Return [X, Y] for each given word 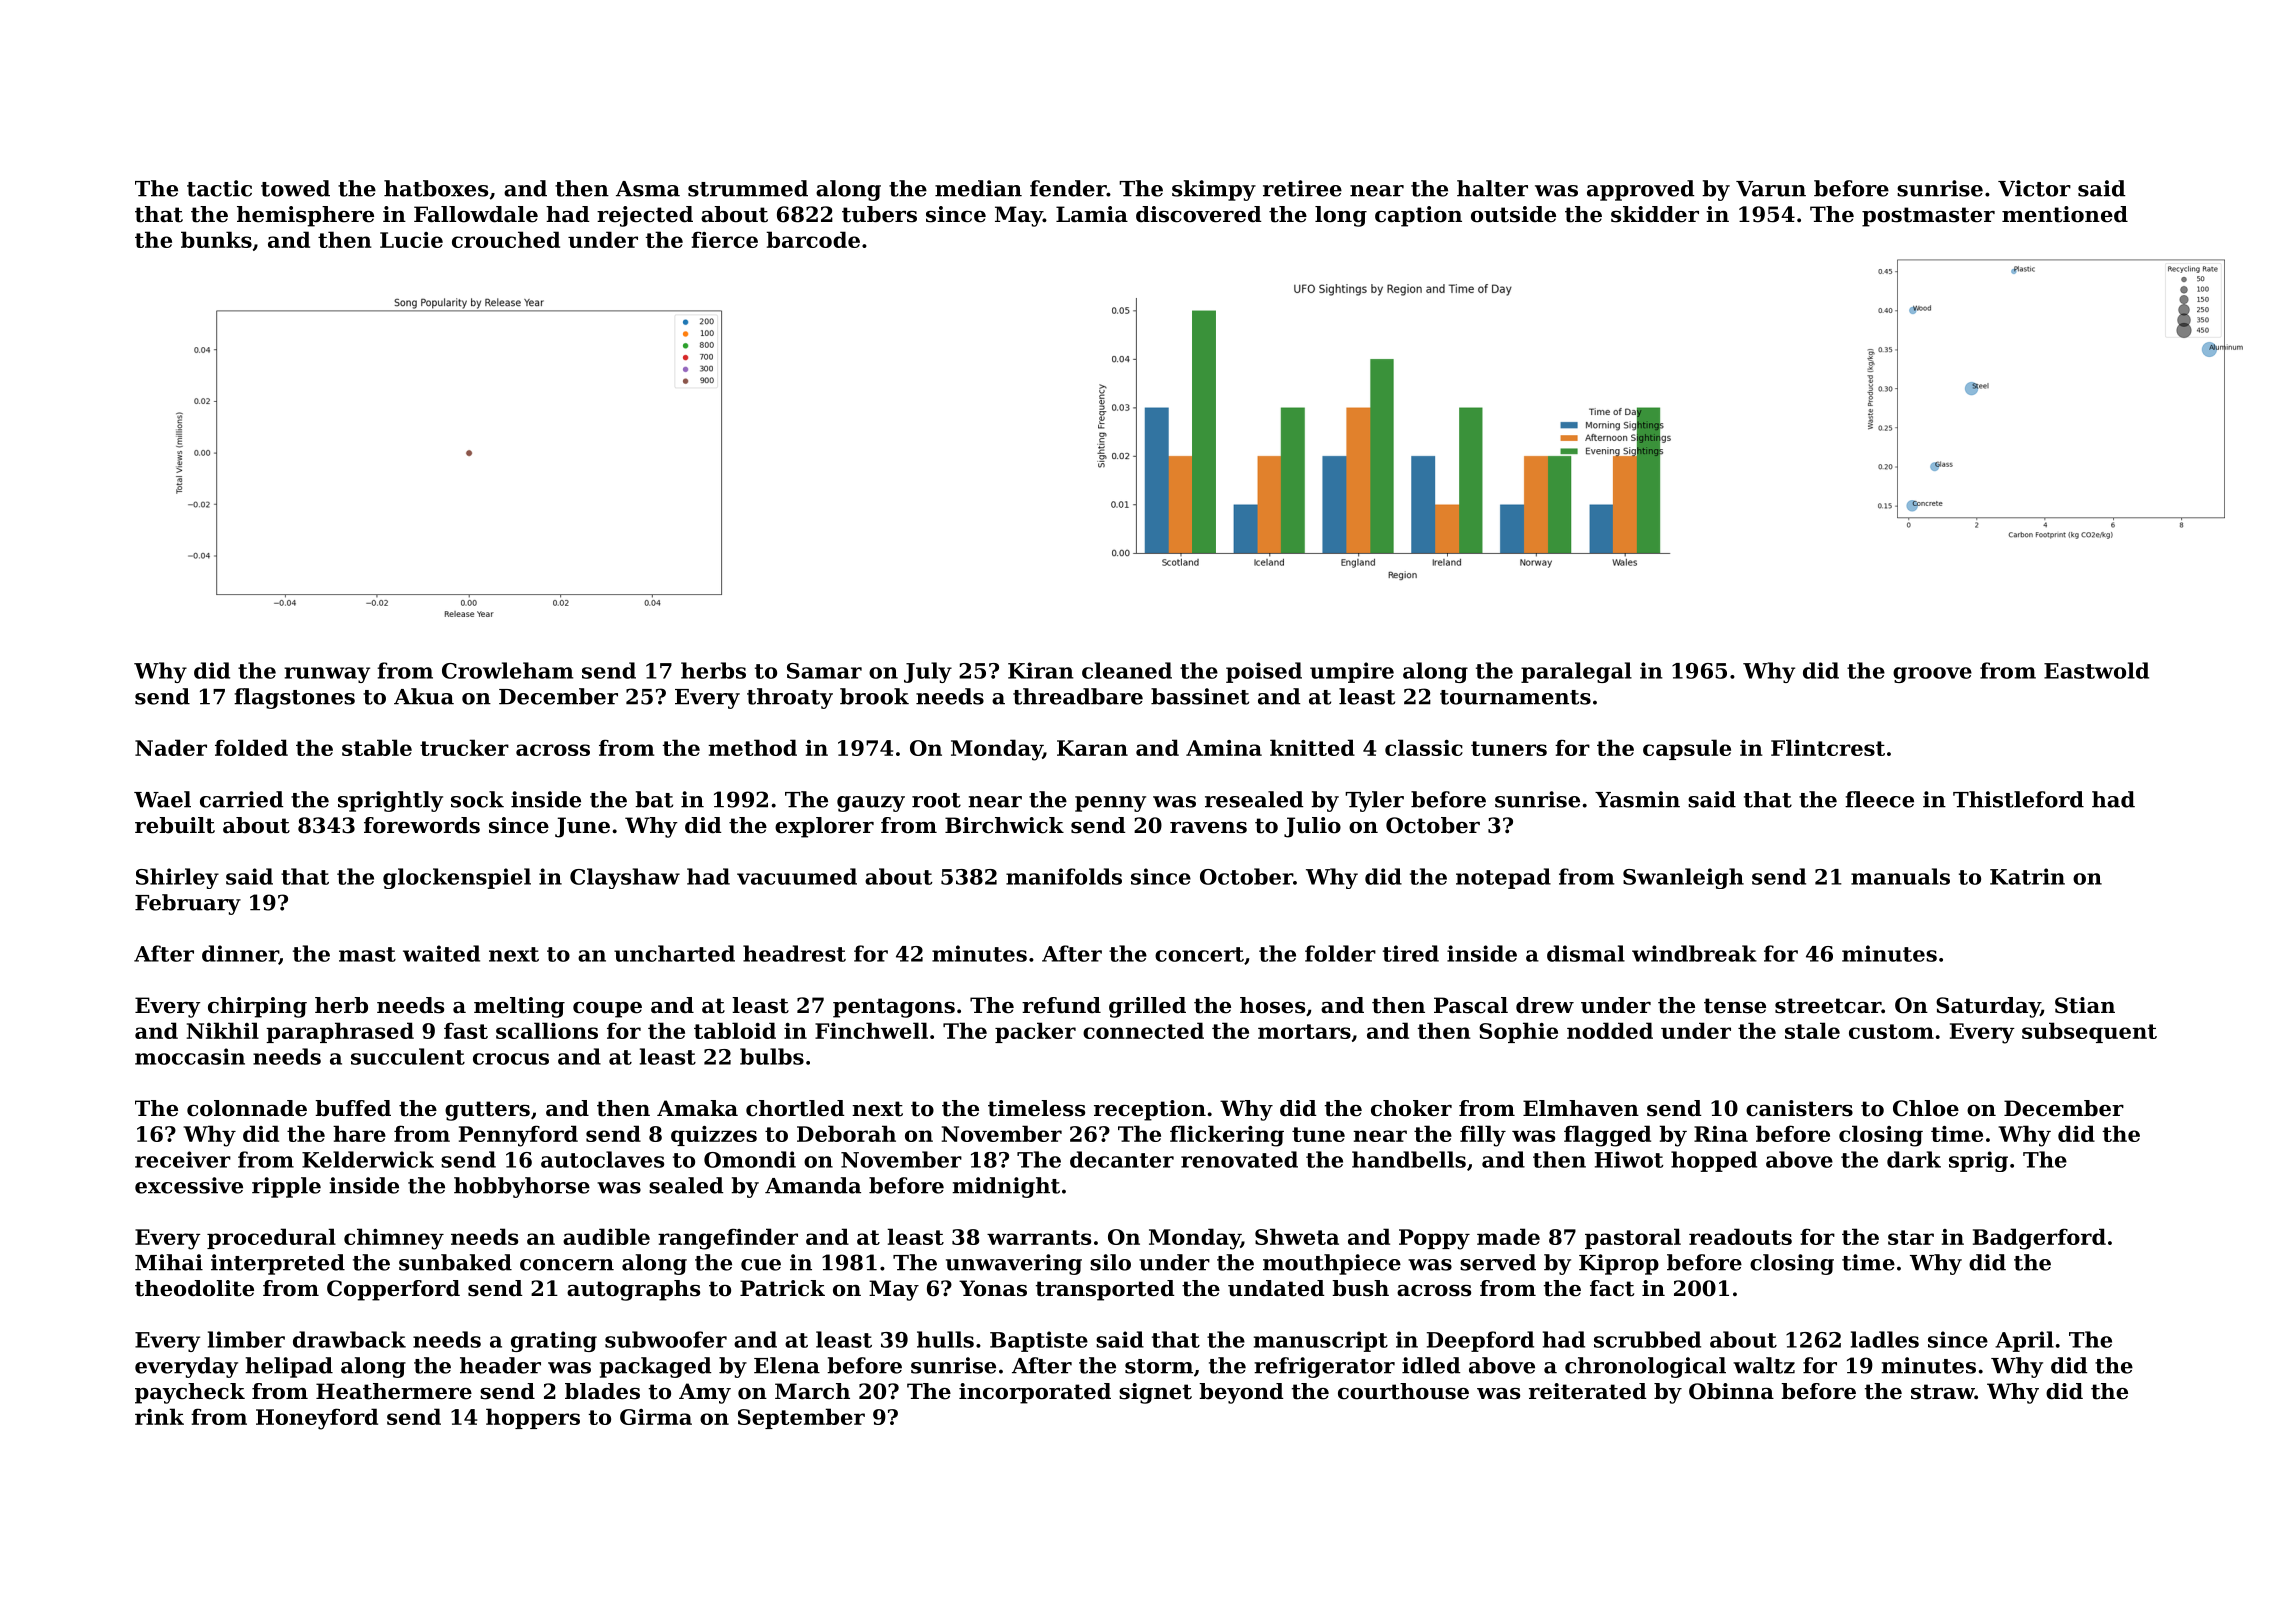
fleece [1879, 799]
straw [1943, 1392]
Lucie [411, 240]
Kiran [1041, 670]
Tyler [1374, 801]
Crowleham [507, 670]
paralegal [1576, 672]
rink [159, 1416]
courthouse [1403, 1391]
